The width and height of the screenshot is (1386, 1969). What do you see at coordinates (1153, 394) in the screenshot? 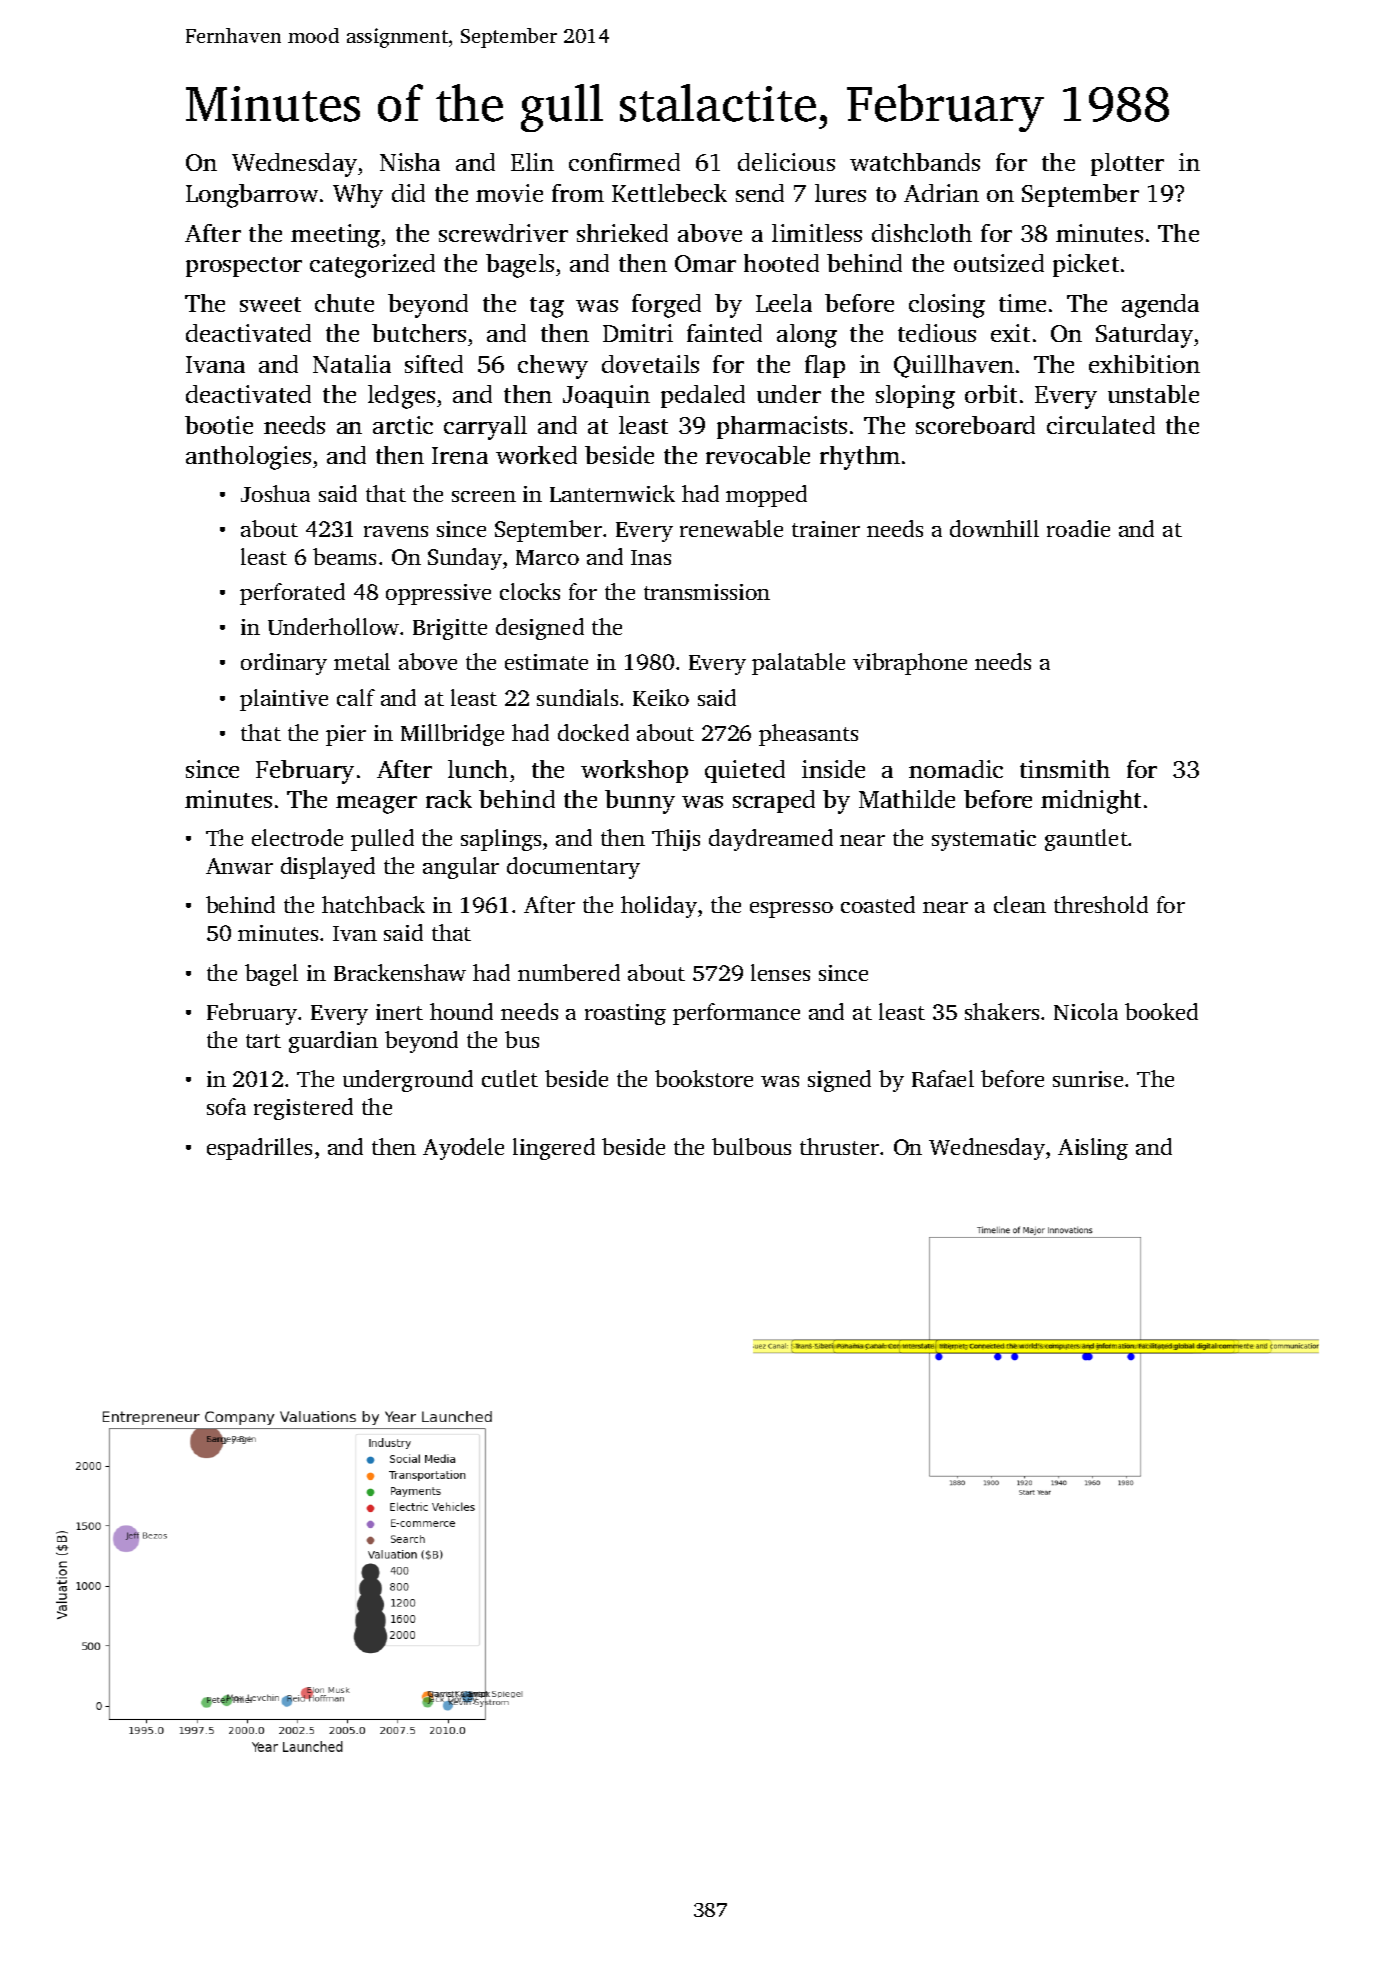
I see `unstable` at bounding box center [1153, 394].
